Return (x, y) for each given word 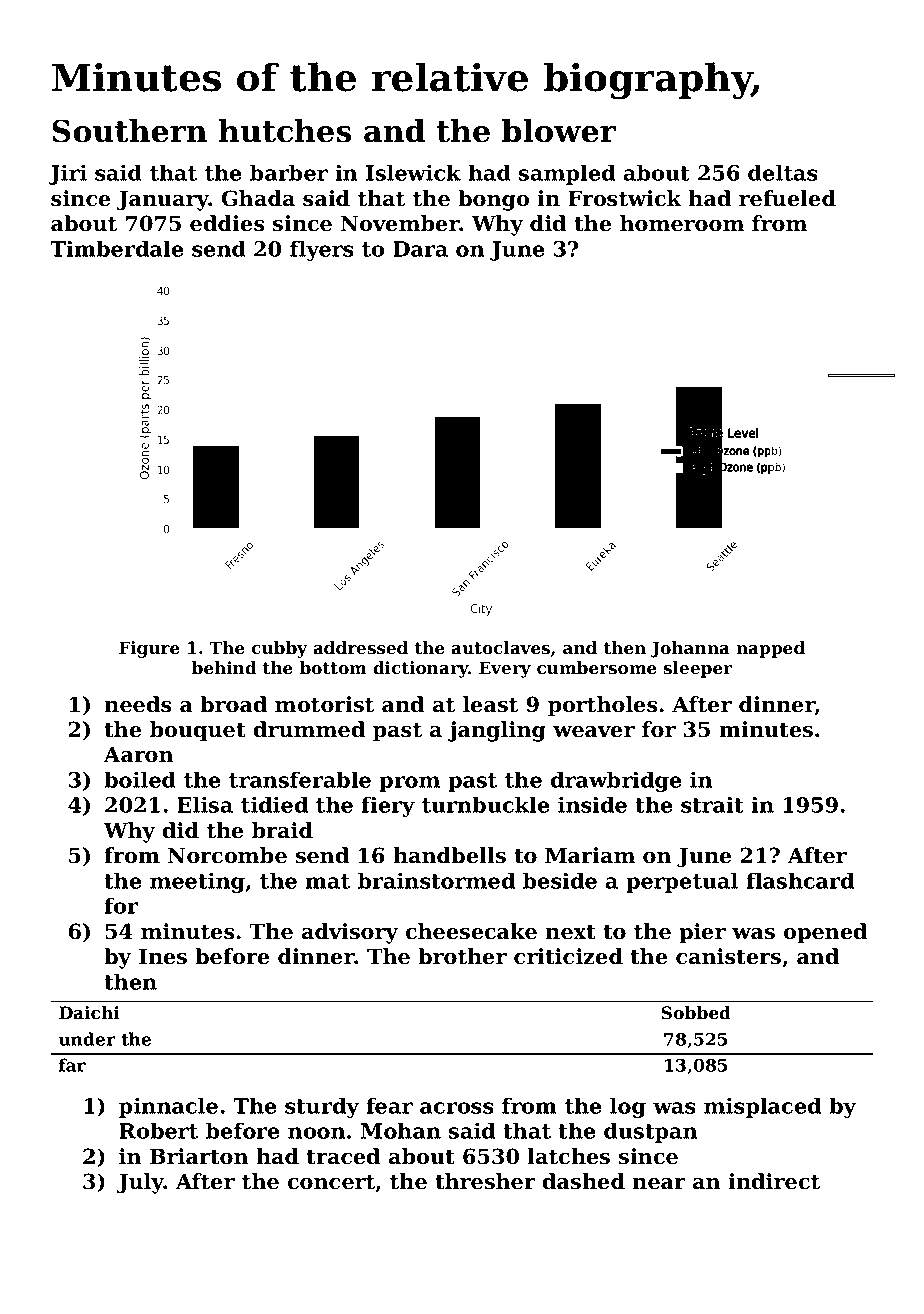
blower (559, 131)
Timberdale (117, 248)
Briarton (199, 1156)
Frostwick (625, 198)
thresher (485, 1181)
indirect (774, 1181)
